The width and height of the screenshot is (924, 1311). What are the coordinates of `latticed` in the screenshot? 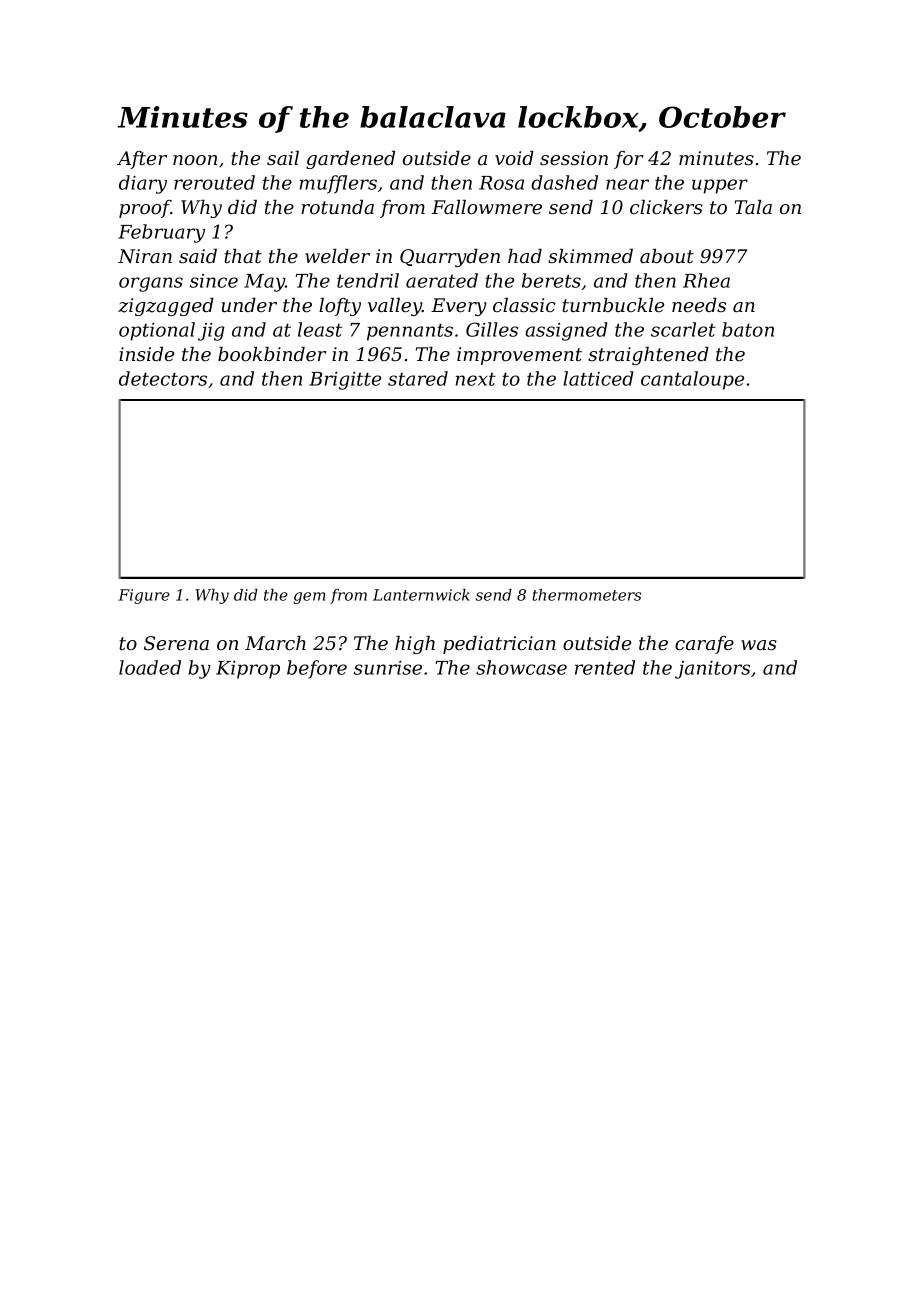 It's located at (598, 378).
